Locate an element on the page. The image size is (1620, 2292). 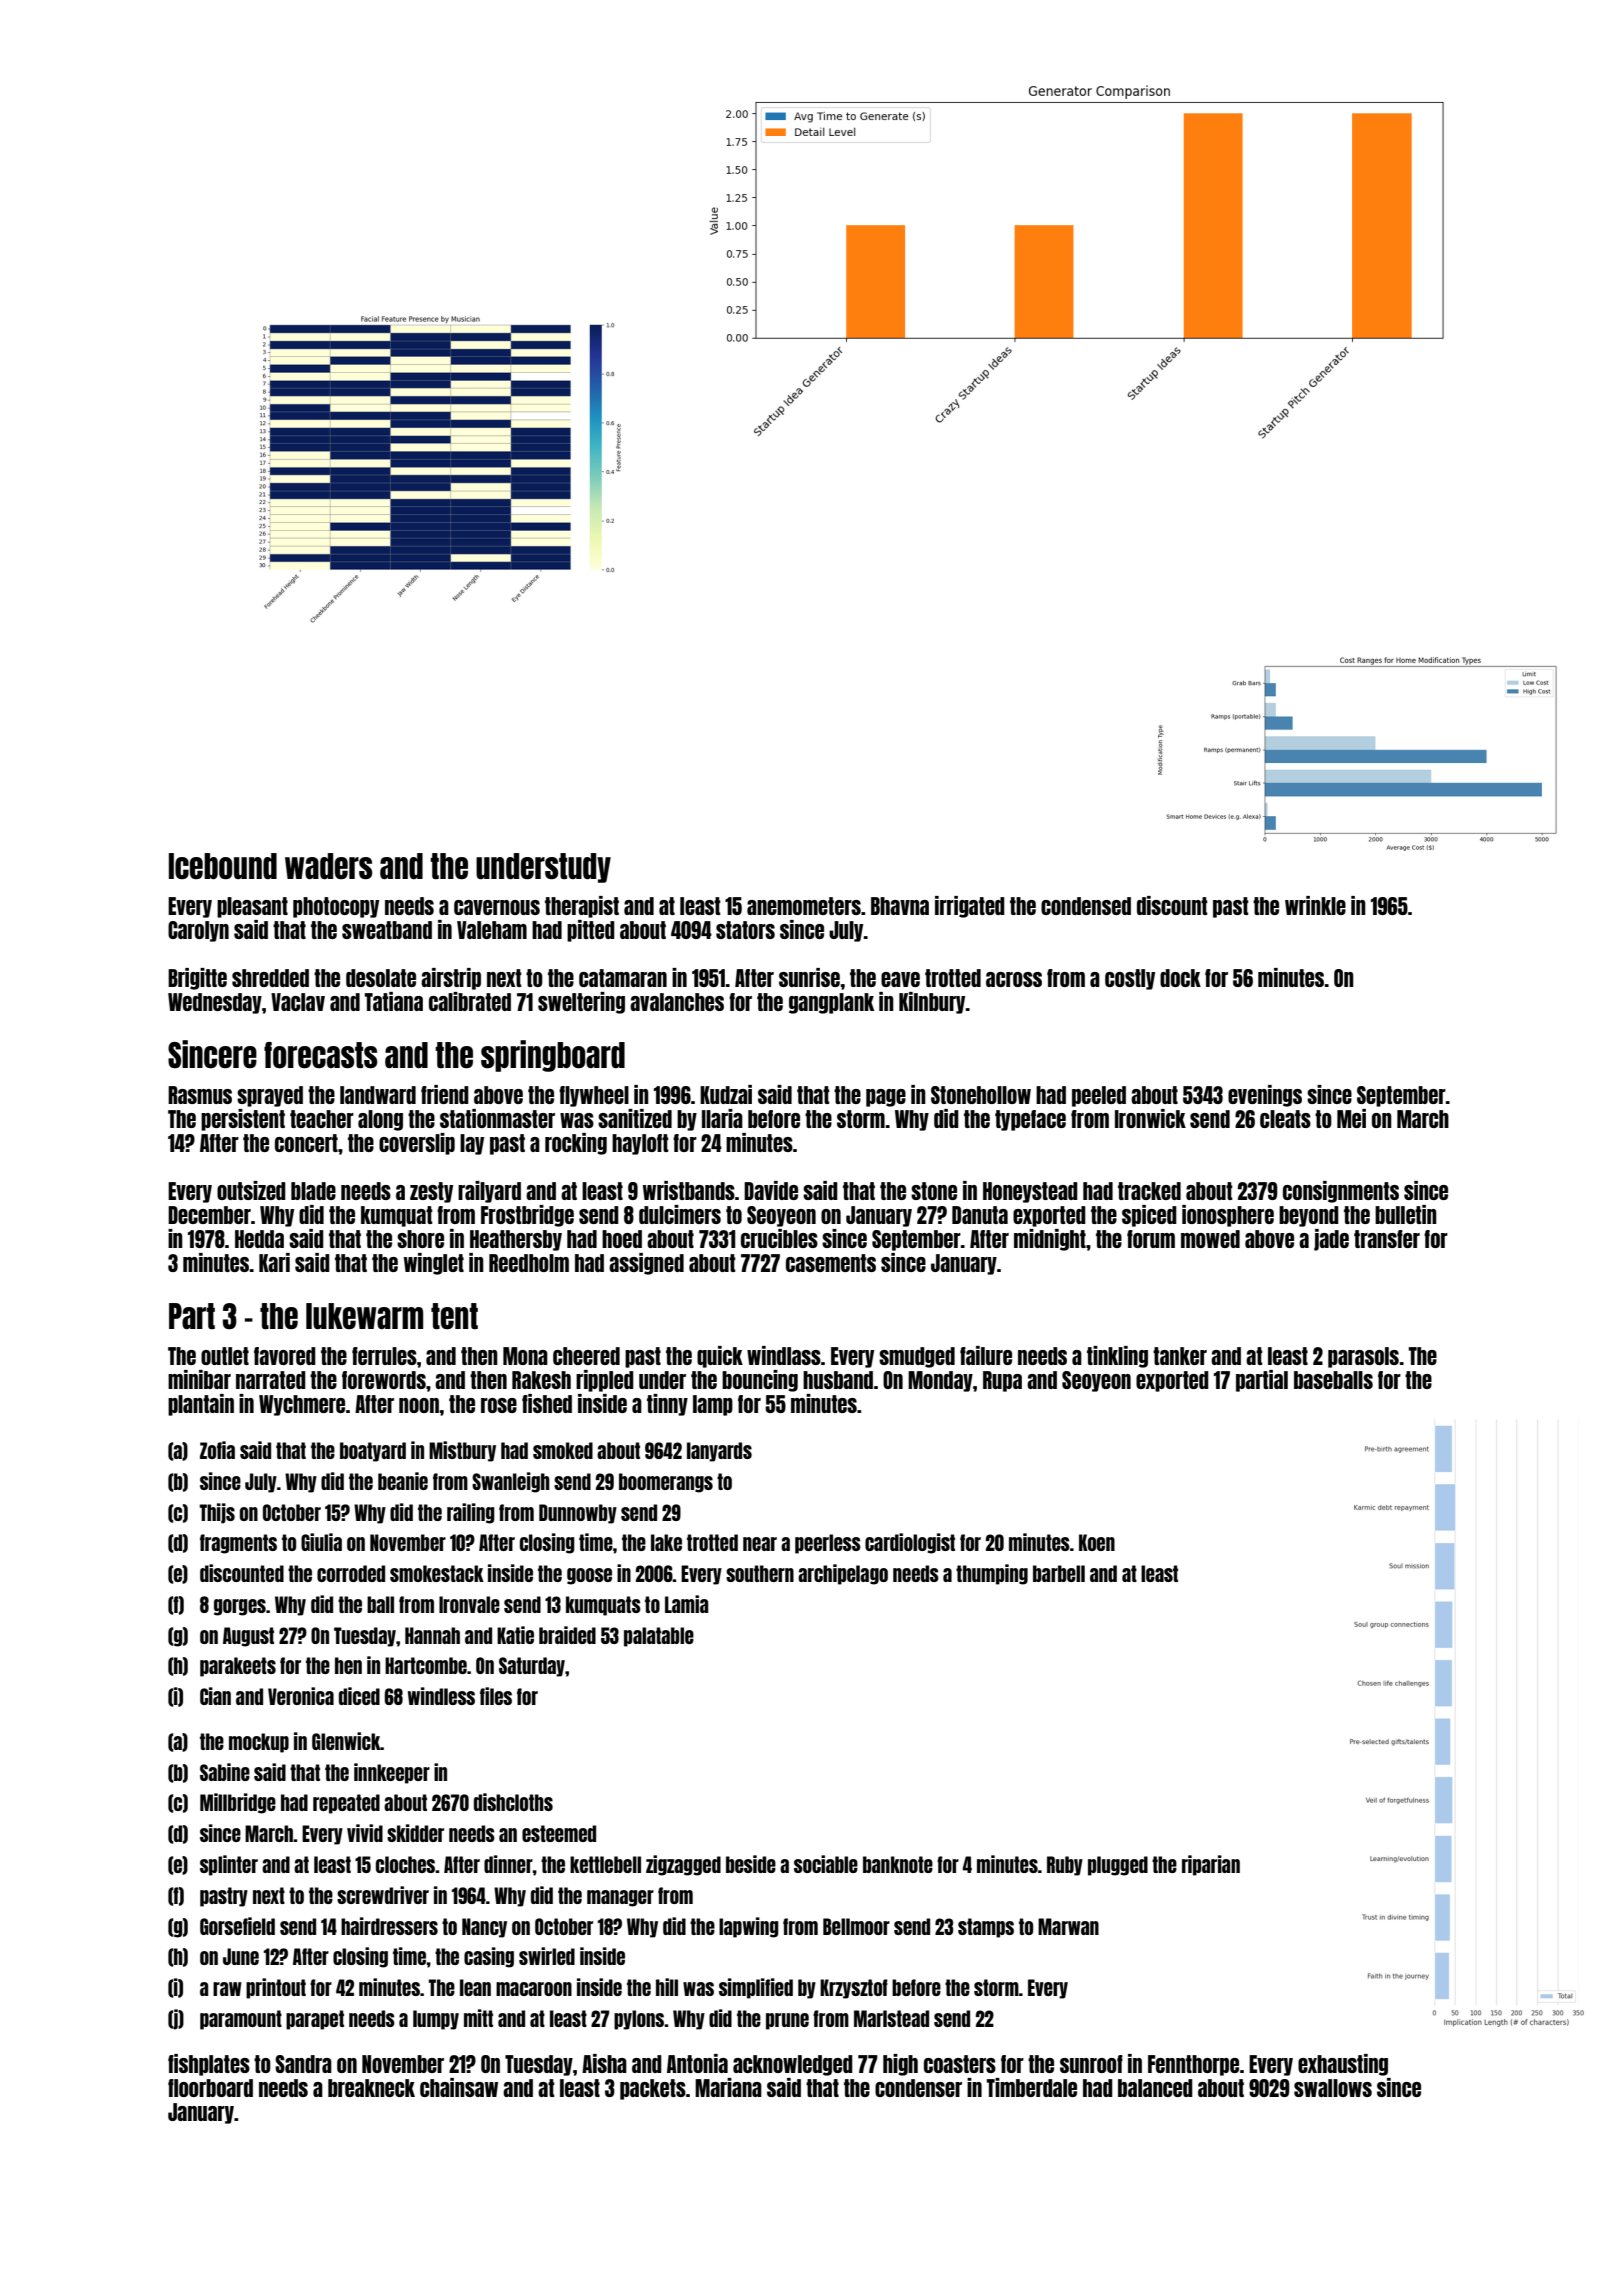
waders is located at coordinates (328, 866).
